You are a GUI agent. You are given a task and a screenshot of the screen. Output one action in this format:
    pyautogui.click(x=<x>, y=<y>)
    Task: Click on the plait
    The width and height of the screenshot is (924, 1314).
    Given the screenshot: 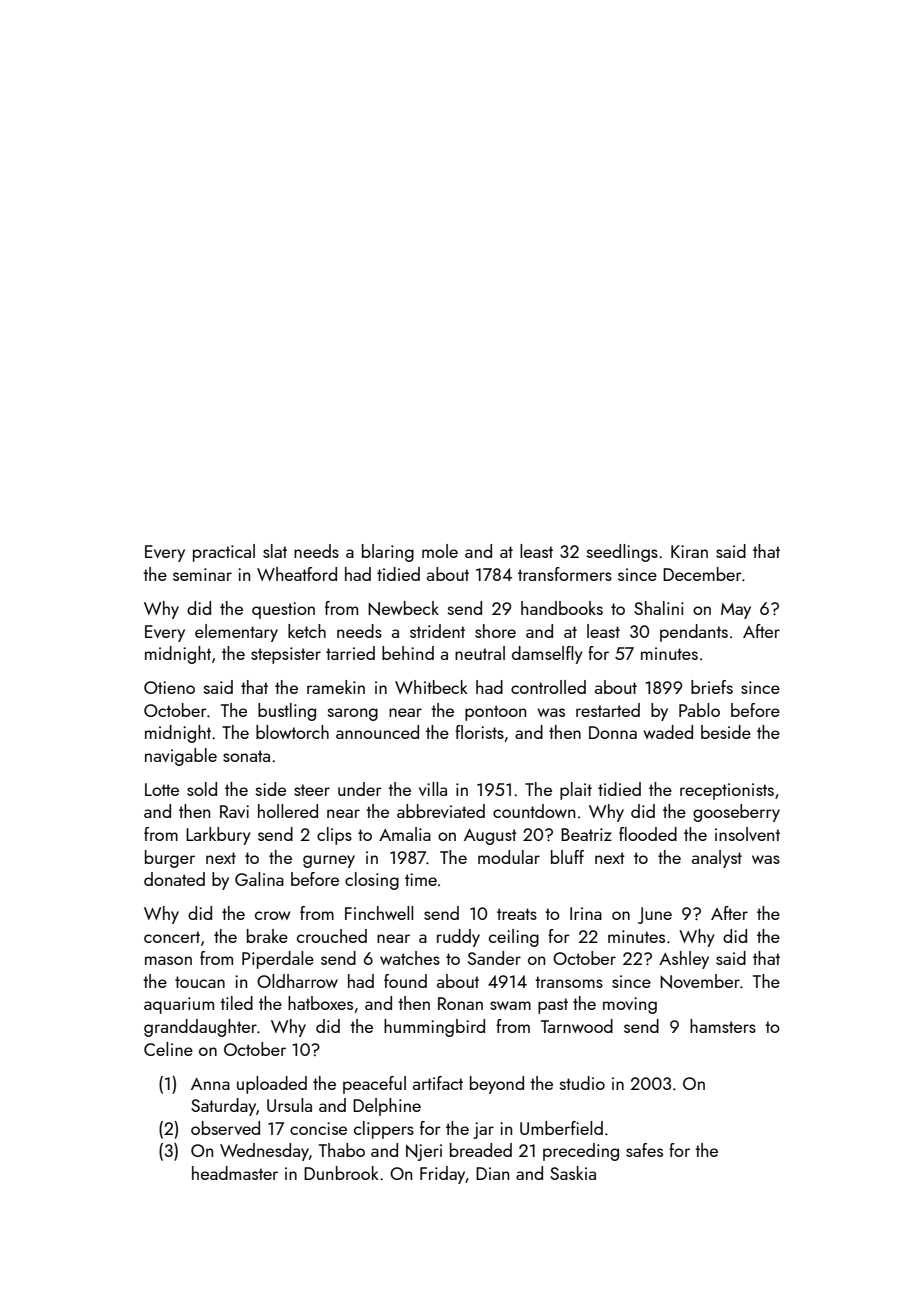 What is the action you would take?
    pyautogui.click(x=576, y=791)
